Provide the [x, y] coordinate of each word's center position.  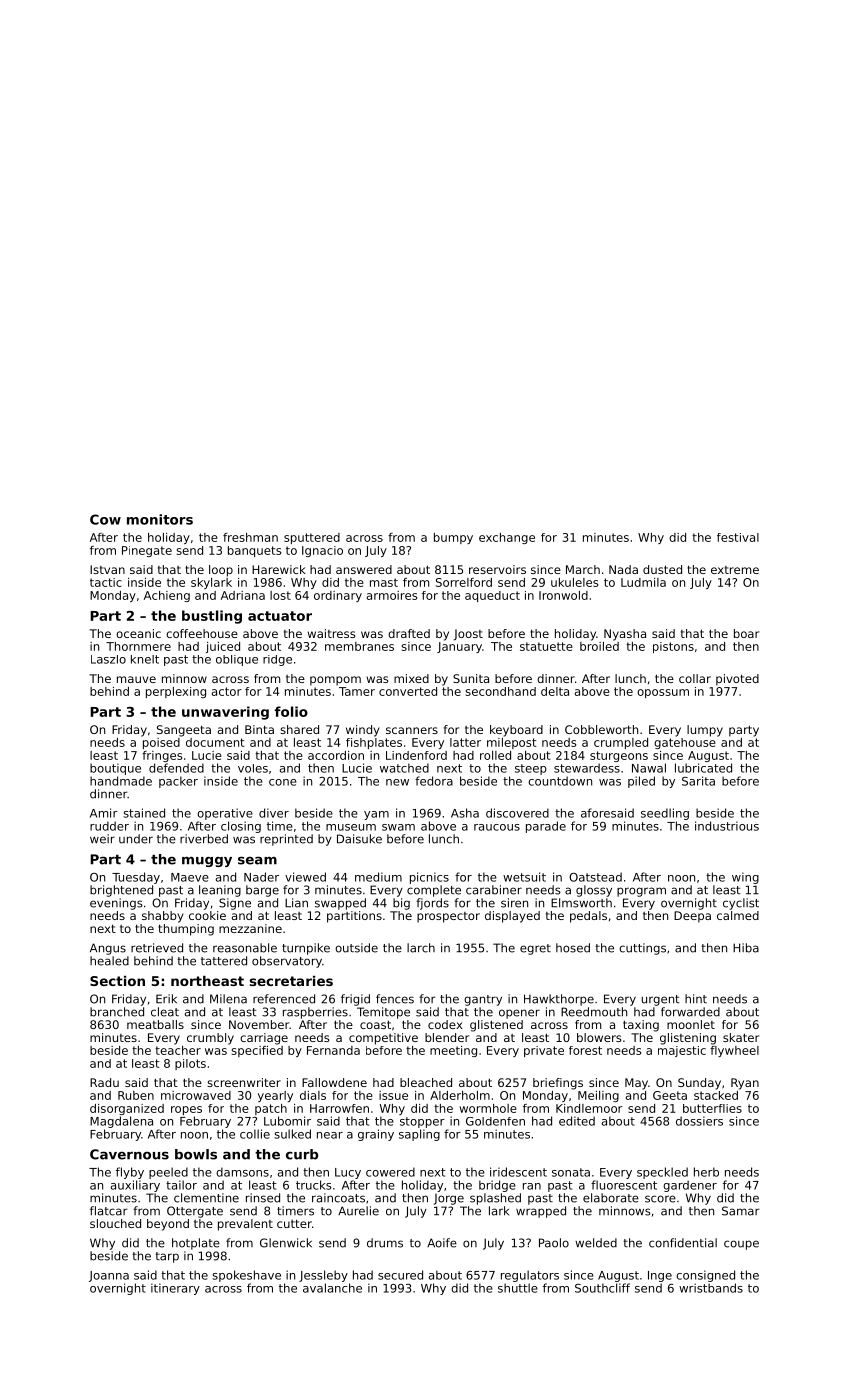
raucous [497, 827]
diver [274, 813]
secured [400, 1275]
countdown [560, 781]
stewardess [587, 768]
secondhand [501, 691]
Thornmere [138, 646]
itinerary [175, 1289]
